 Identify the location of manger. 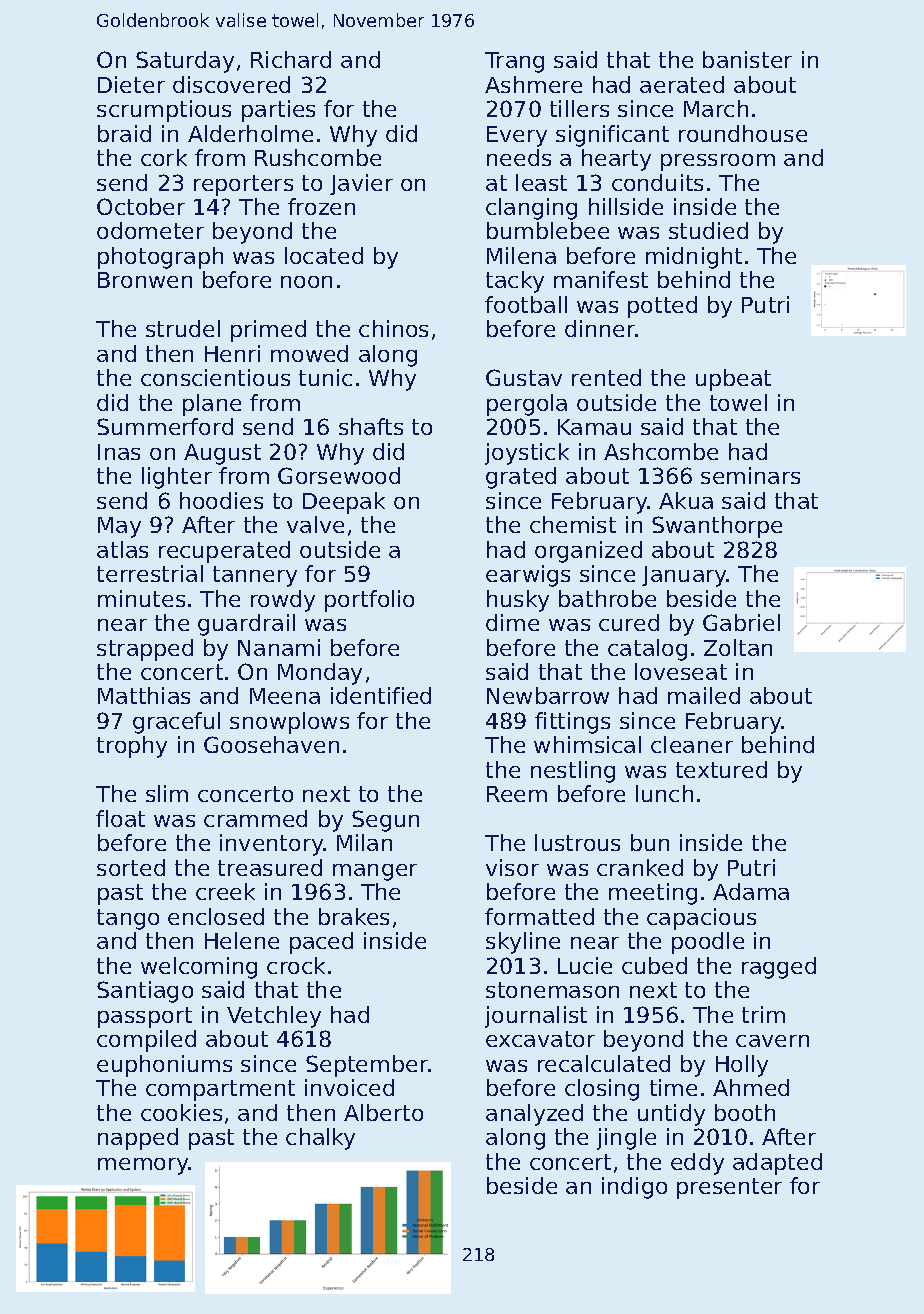
(375, 872).
